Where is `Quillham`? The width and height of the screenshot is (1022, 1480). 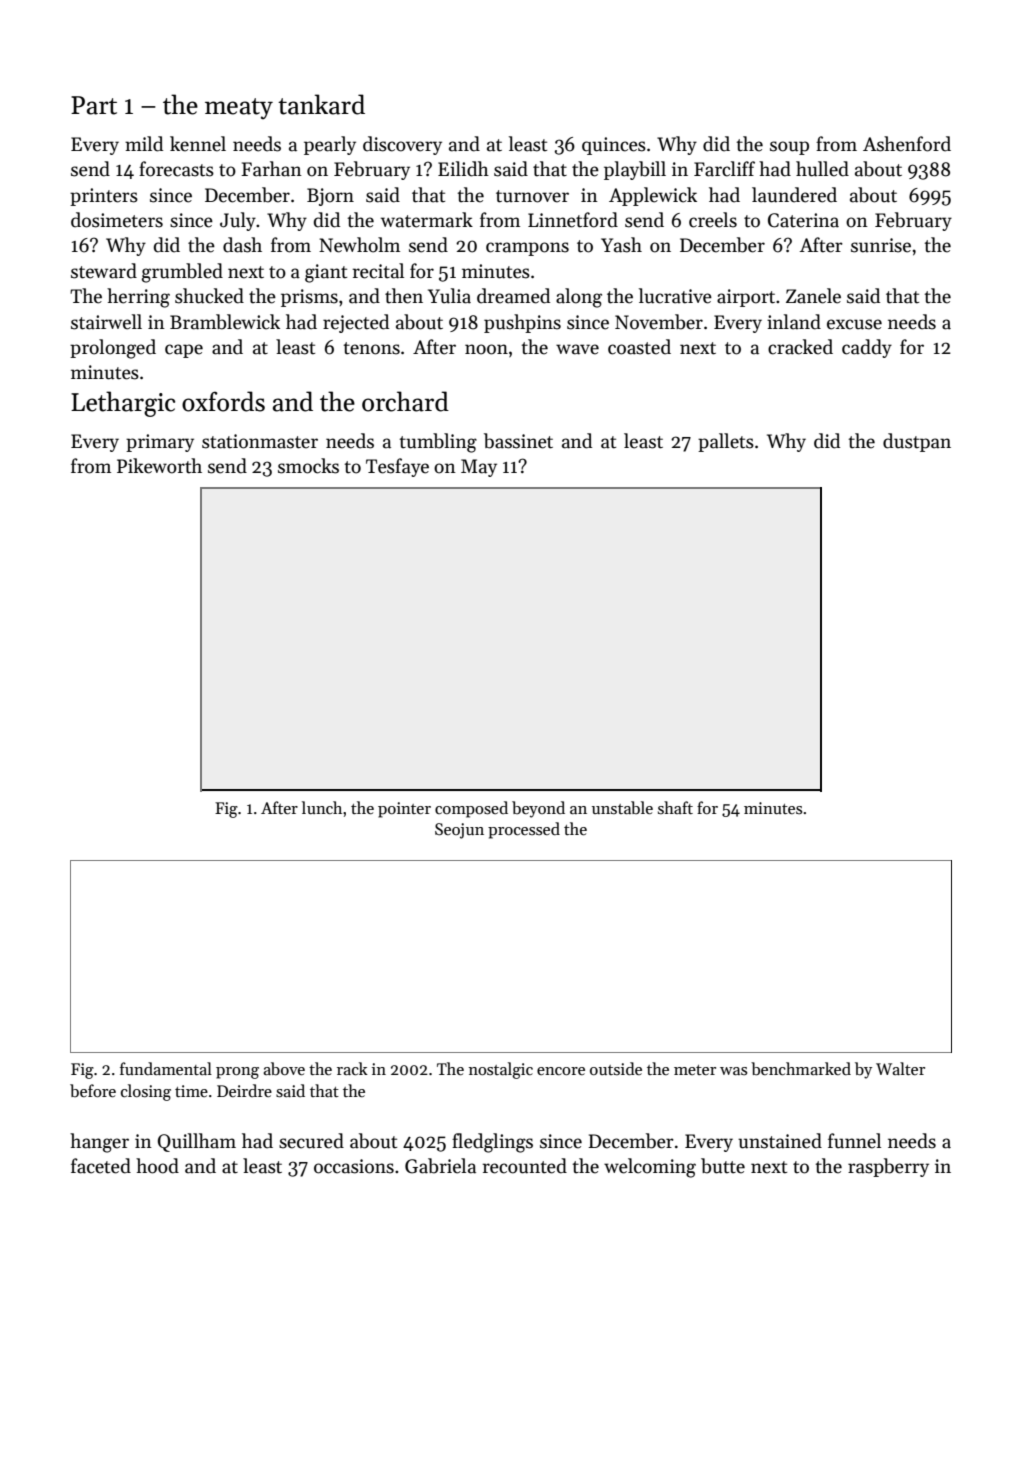 Quillham is located at coordinates (197, 1142).
